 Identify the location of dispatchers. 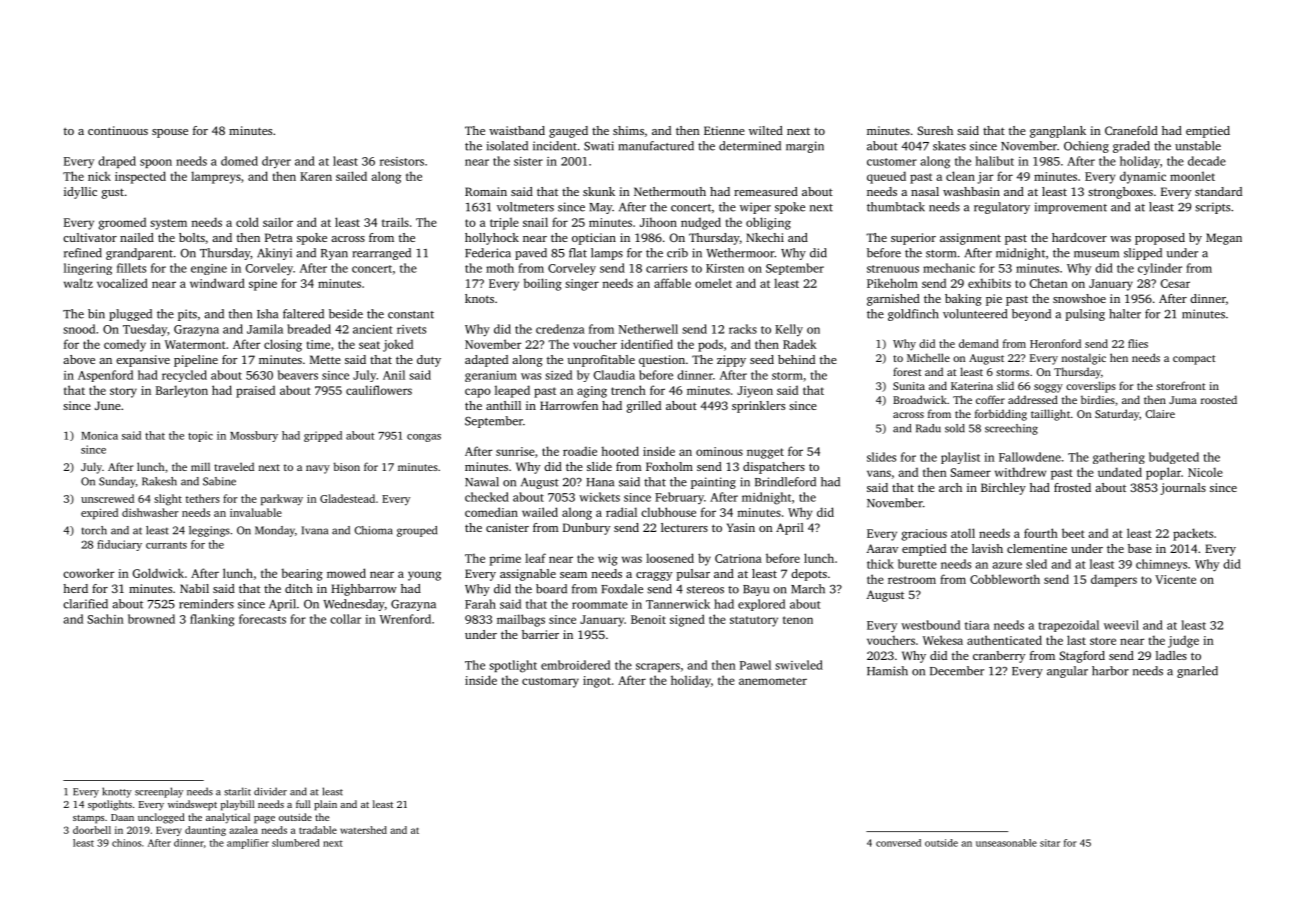
(774, 468).
